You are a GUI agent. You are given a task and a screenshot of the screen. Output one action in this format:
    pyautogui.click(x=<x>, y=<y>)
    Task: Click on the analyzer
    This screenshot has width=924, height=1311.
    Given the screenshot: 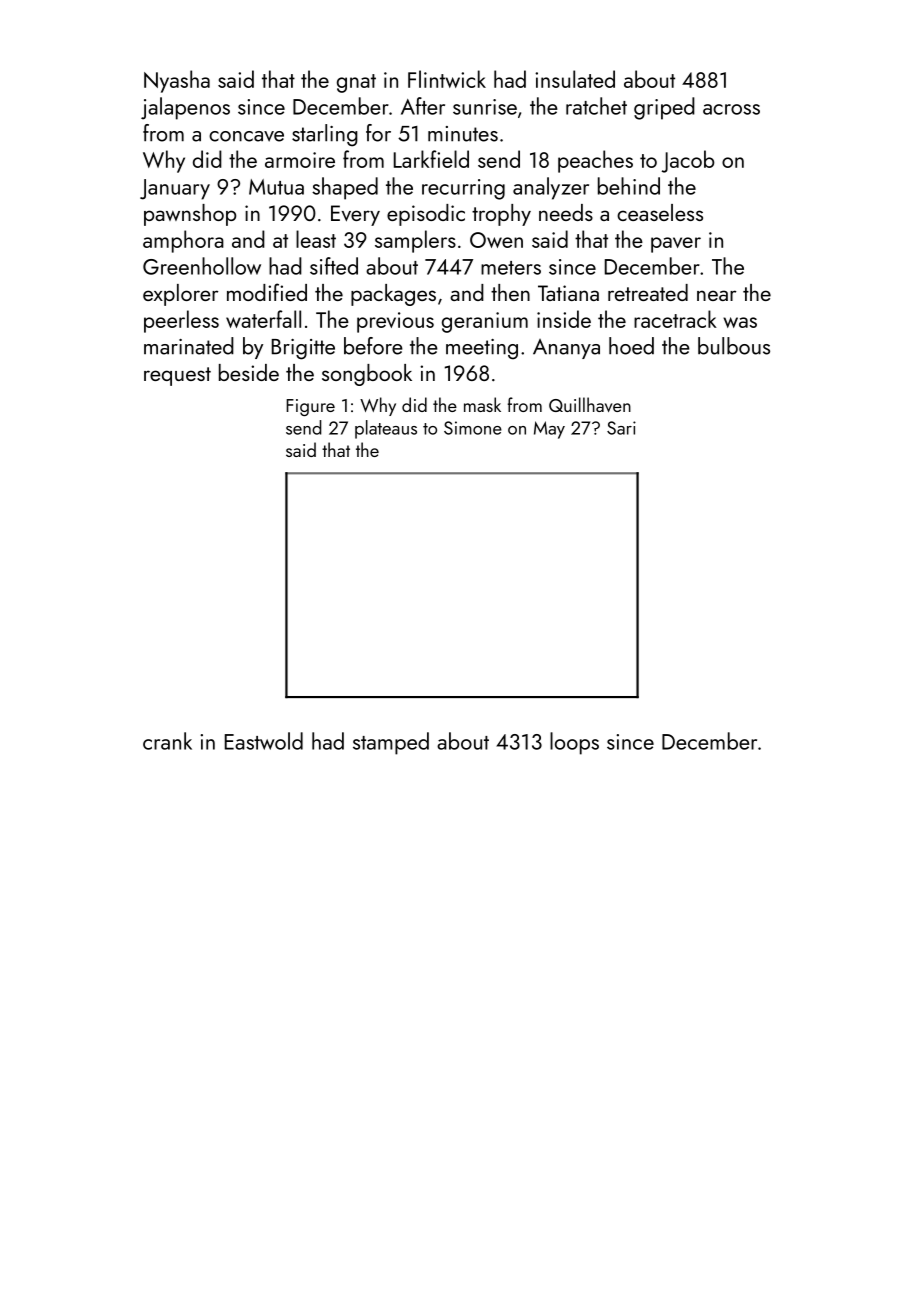 What is the action you would take?
    pyautogui.click(x=551, y=188)
